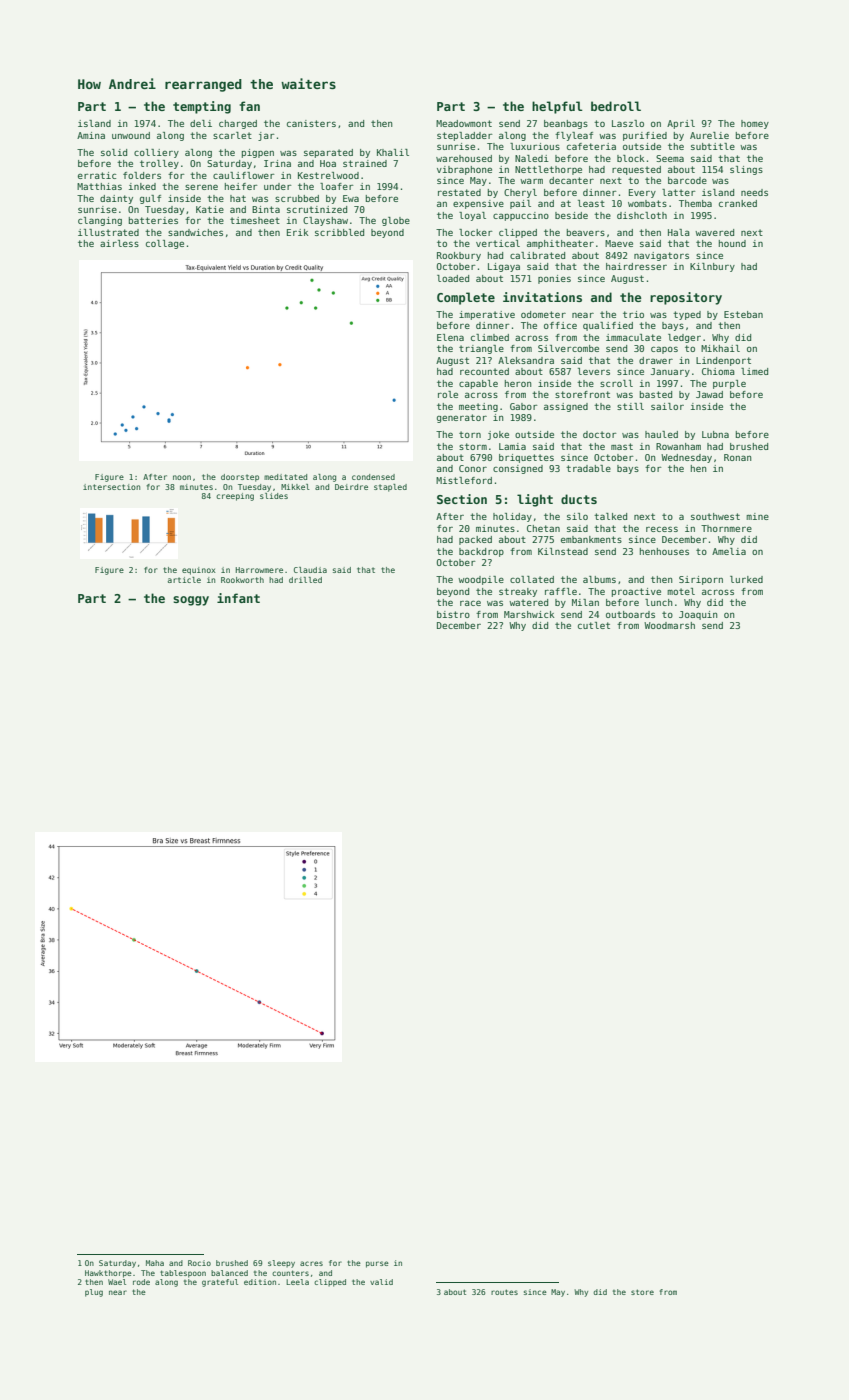 Image resolution: width=849 pixels, height=1400 pixels. Describe the element at coordinates (669, 625) in the page. I see `Woodmarsh` at that location.
